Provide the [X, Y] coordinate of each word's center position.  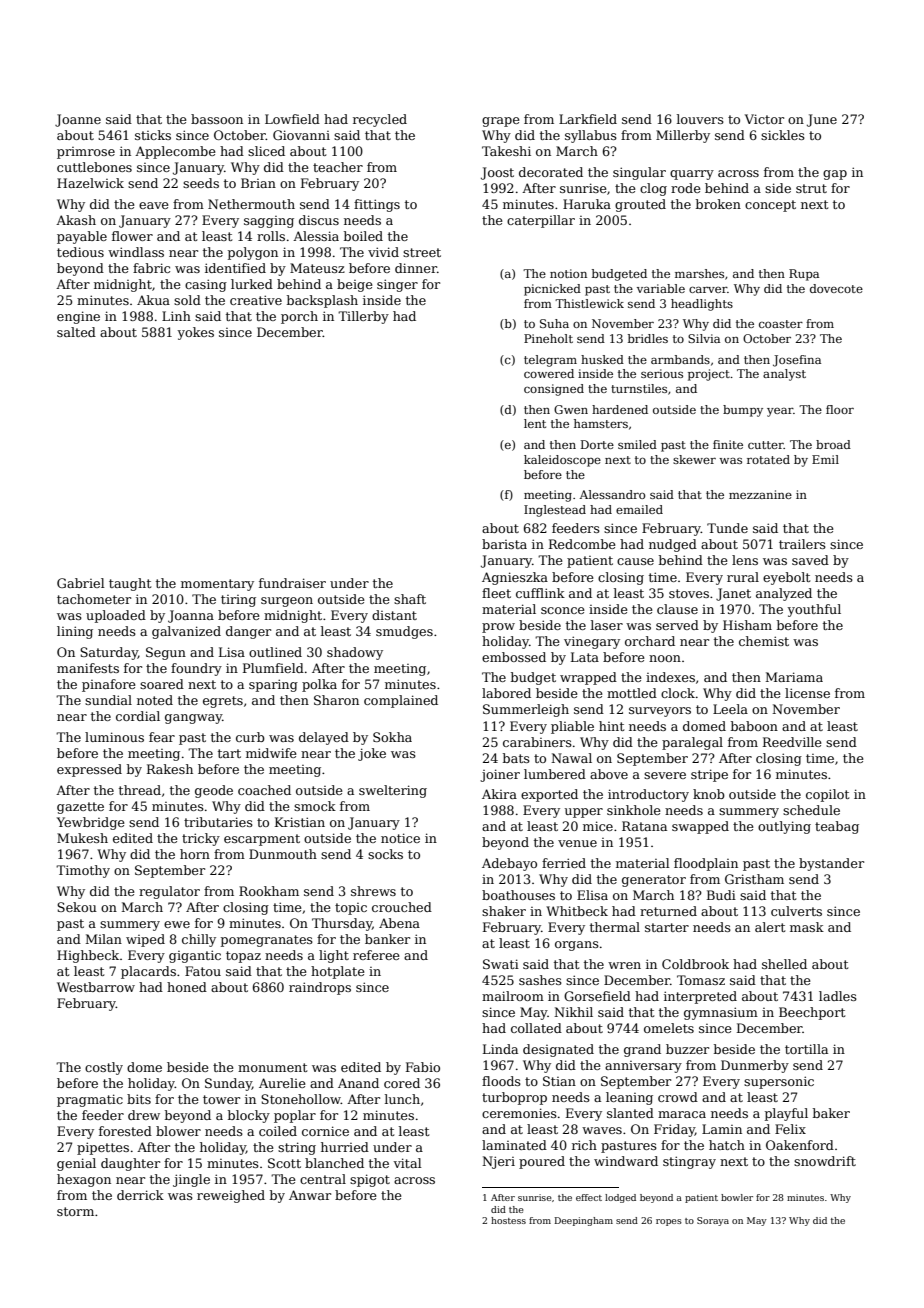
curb [250, 737]
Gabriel [81, 583]
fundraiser [292, 583]
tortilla [806, 1049]
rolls [271, 236]
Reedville [792, 742]
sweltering [393, 791]
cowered [549, 373]
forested [125, 1131]
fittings [377, 205]
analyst [784, 375]
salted [76, 332]
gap [835, 175]
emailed [639, 509]
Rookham [269, 891]
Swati [501, 964]
